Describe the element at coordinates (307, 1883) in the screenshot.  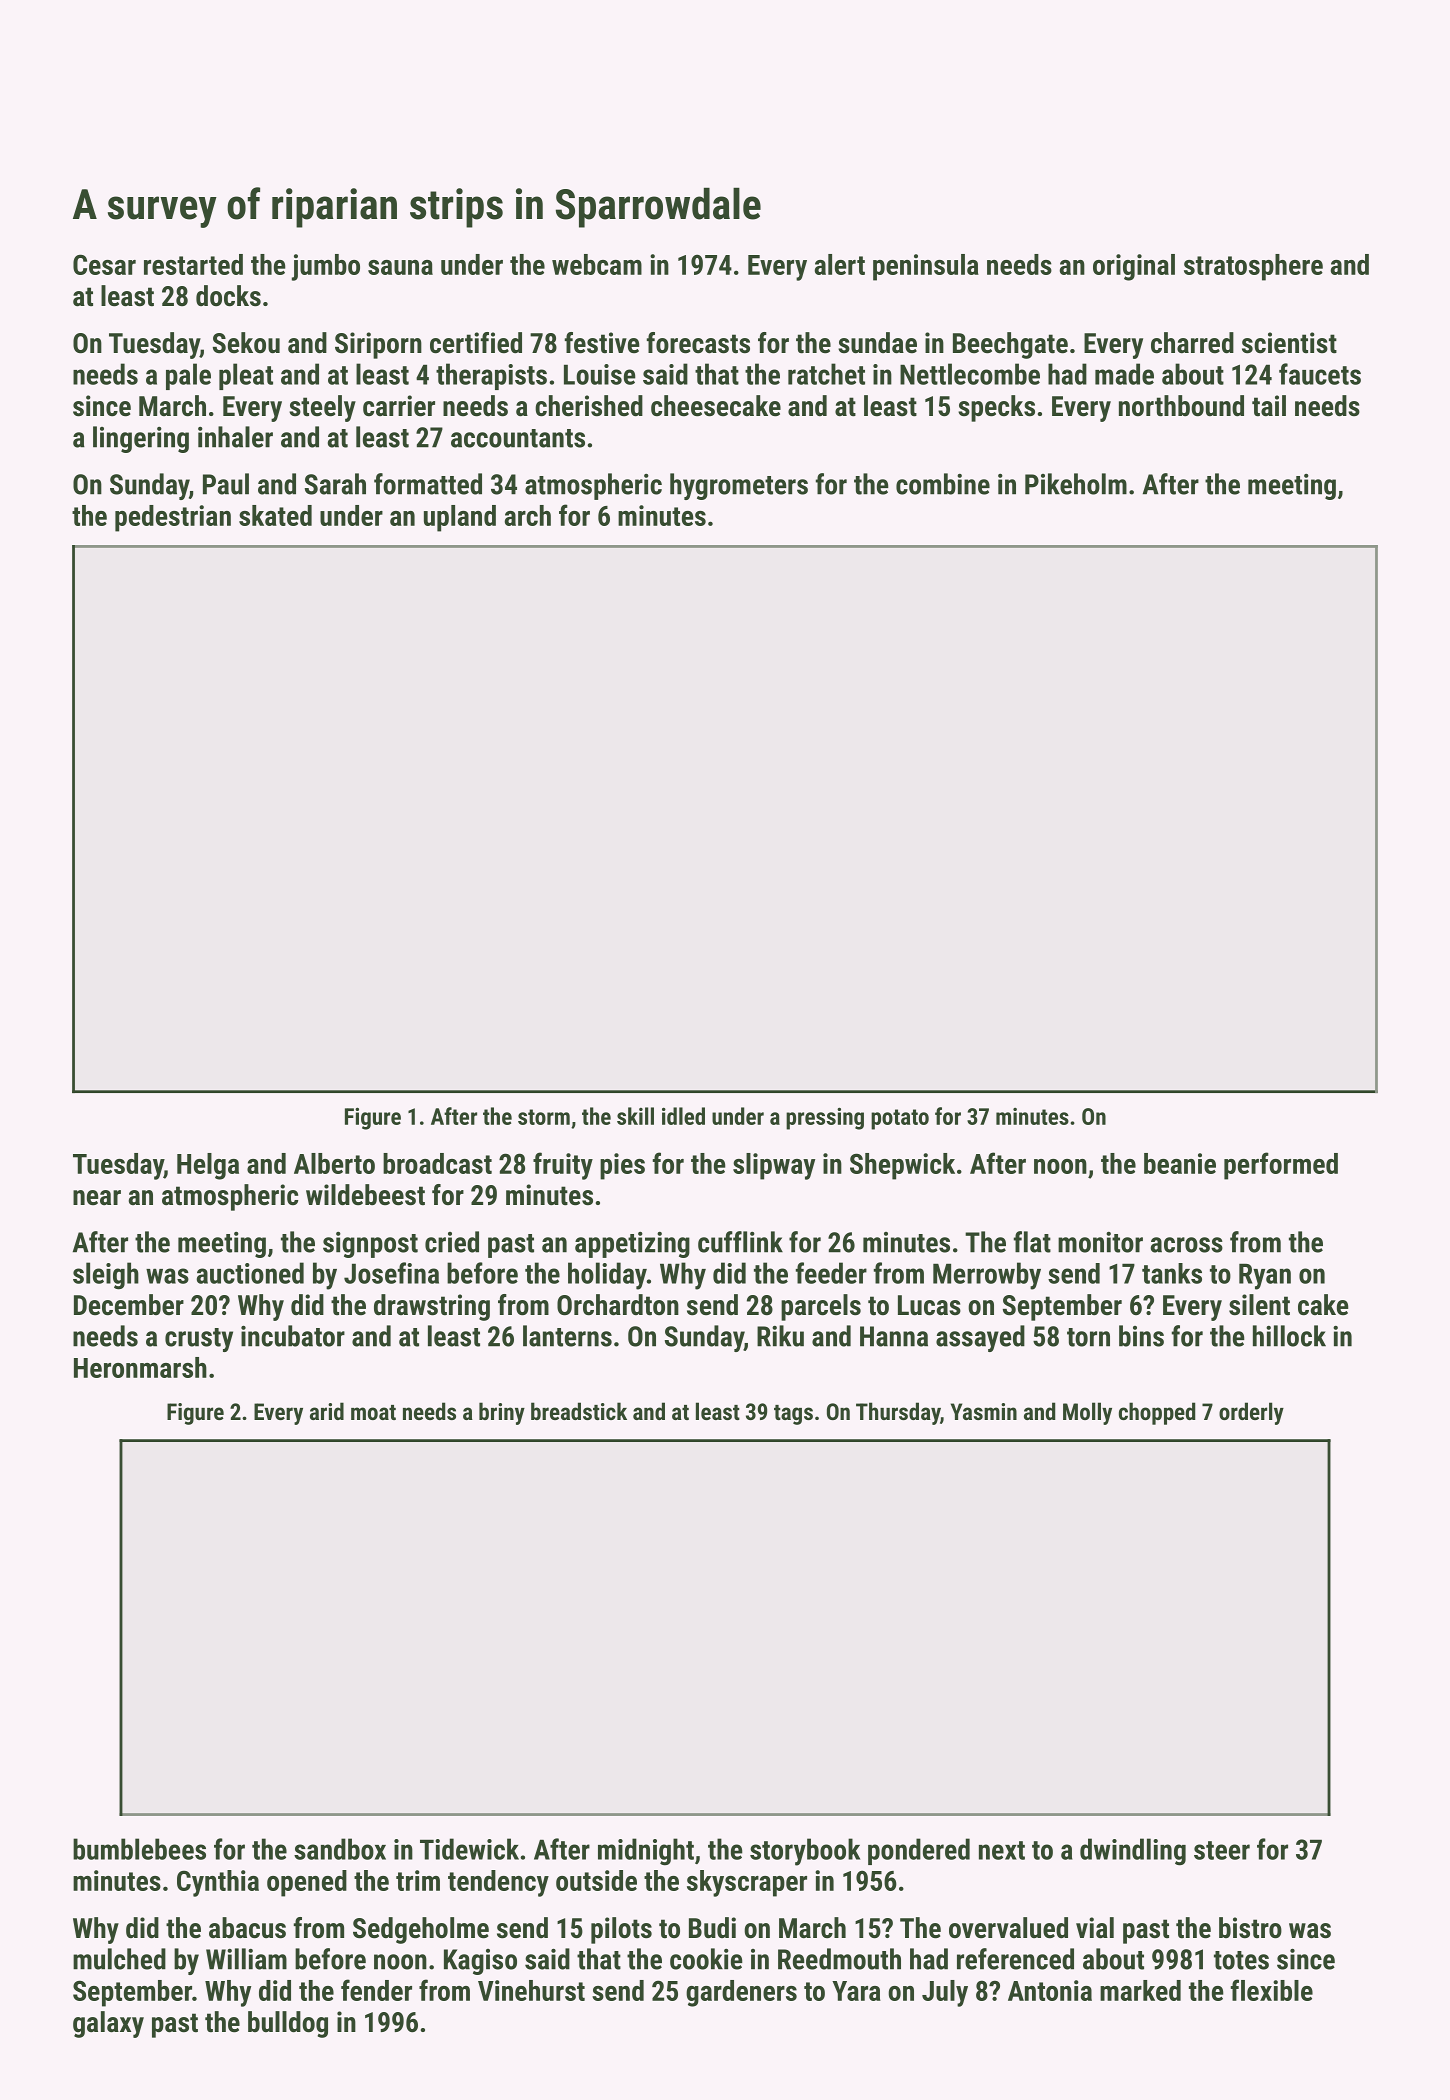
I see `opened` at that location.
